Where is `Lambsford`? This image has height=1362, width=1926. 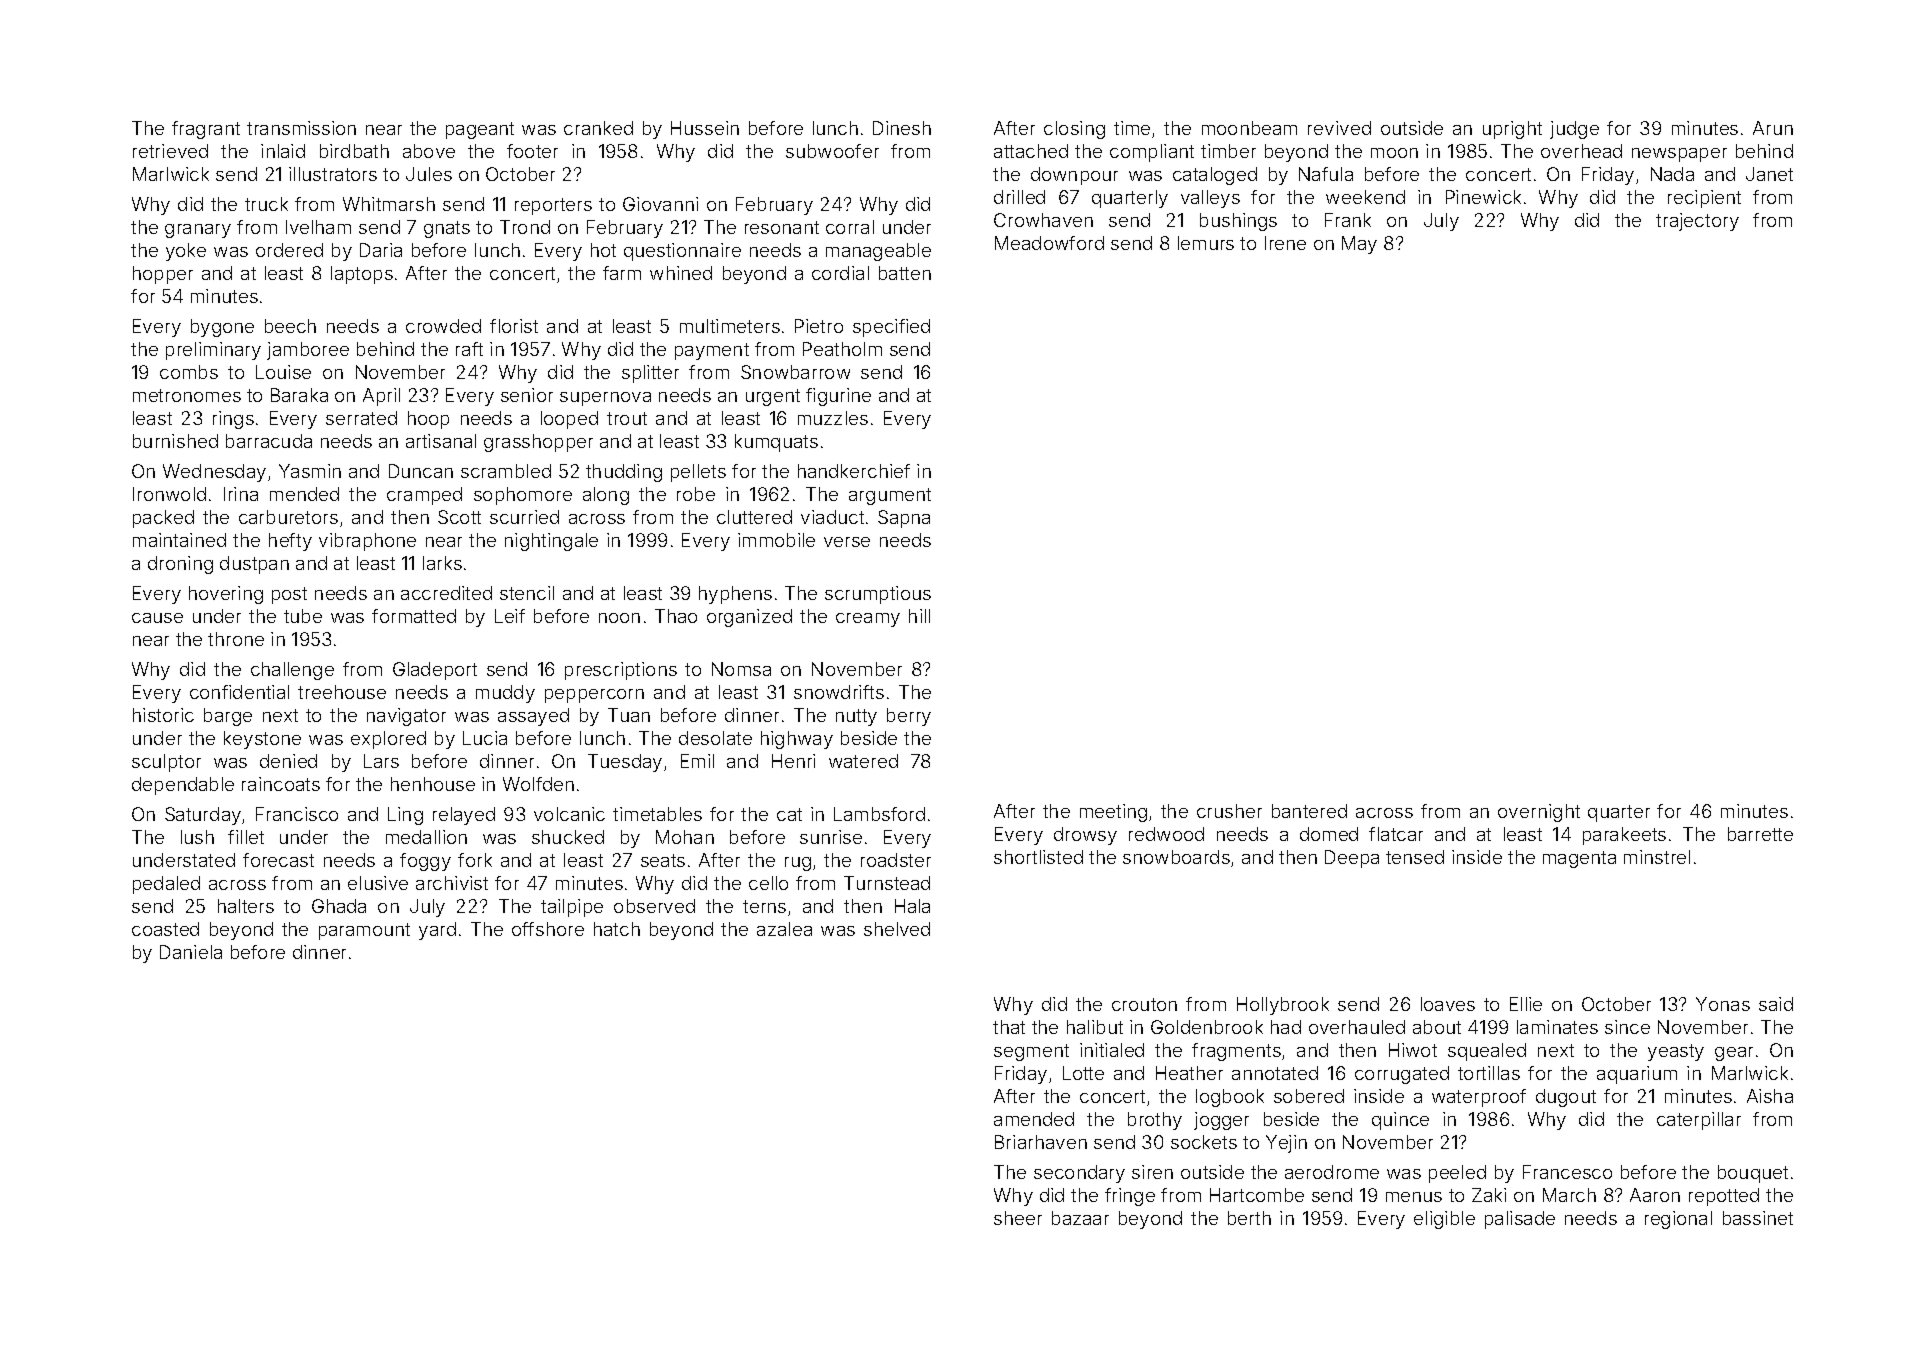 Lambsford is located at coordinates (879, 814).
